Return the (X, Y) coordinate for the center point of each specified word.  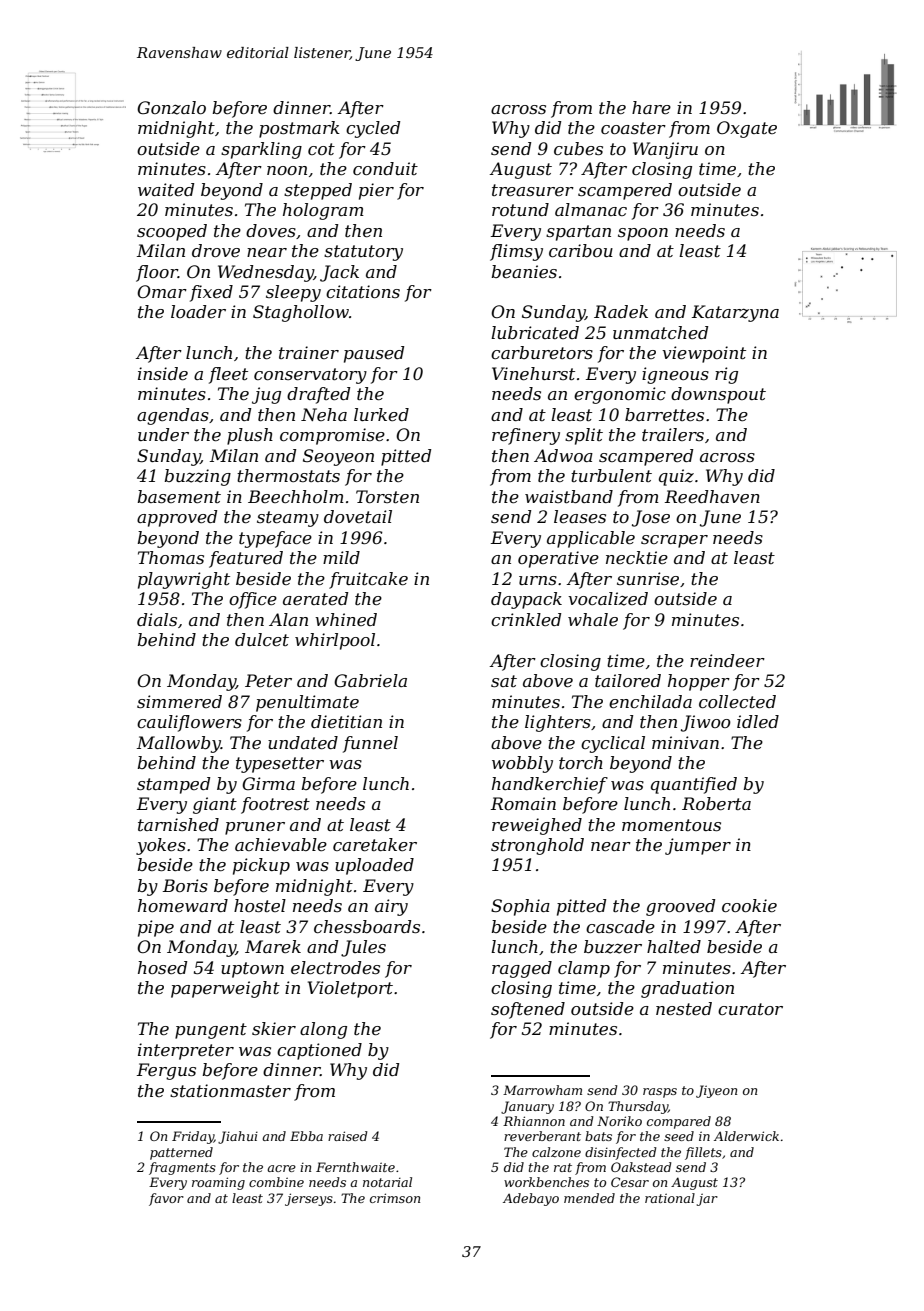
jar (707, 1199)
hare (651, 107)
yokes (161, 846)
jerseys (309, 1199)
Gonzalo (171, 108)
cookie (749, 905)
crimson (395, 1198)
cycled (373, 129)
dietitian (346, 721)
